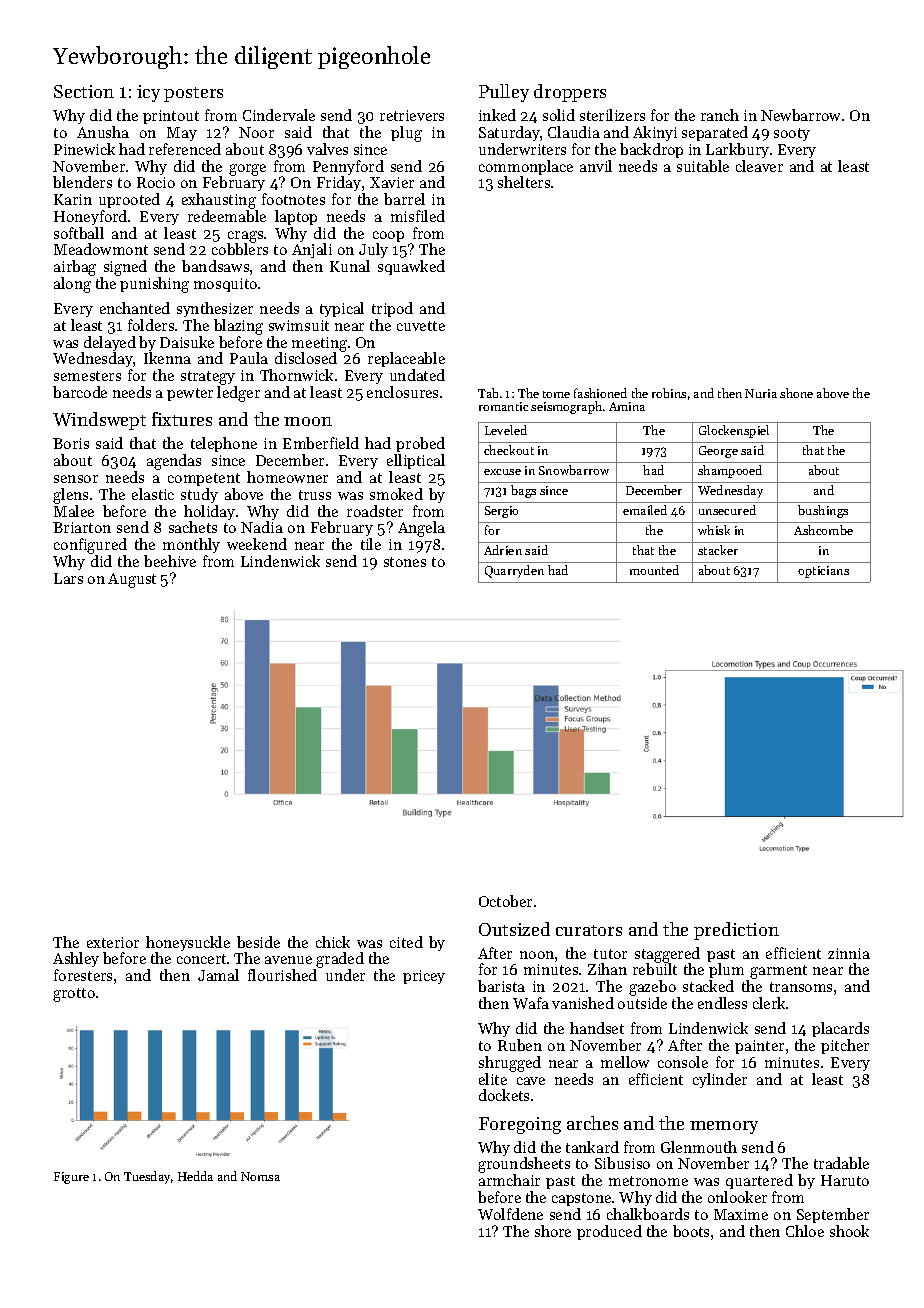 The width and height of the screenshot is (924, 1308). What do you see at coordinates (718, 550) in the screenshot?
I see `stacker` at bounding box center [718, 550].
